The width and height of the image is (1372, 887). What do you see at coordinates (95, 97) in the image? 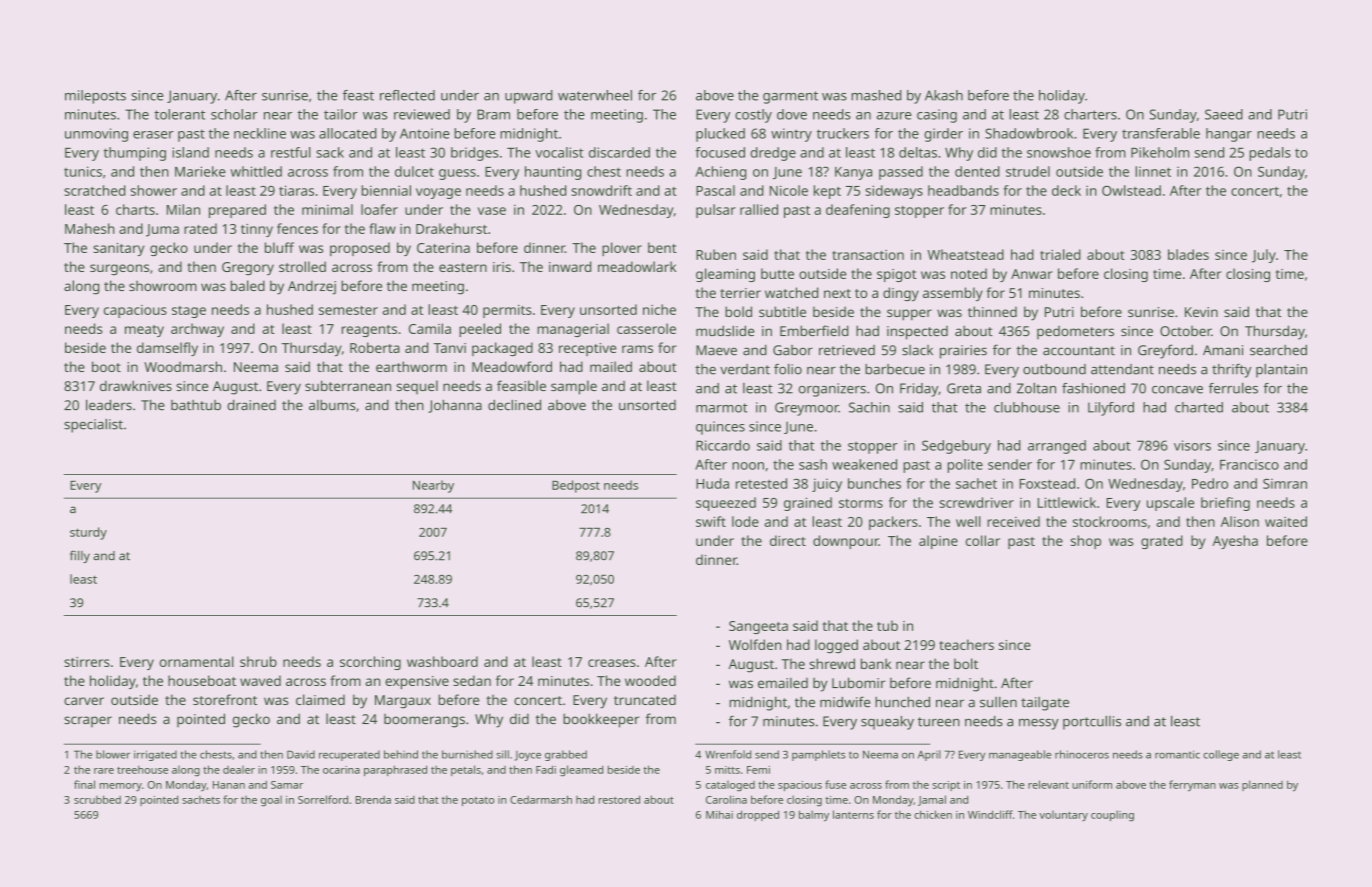
I see `mileposts` at bounding box center [95, 97].
